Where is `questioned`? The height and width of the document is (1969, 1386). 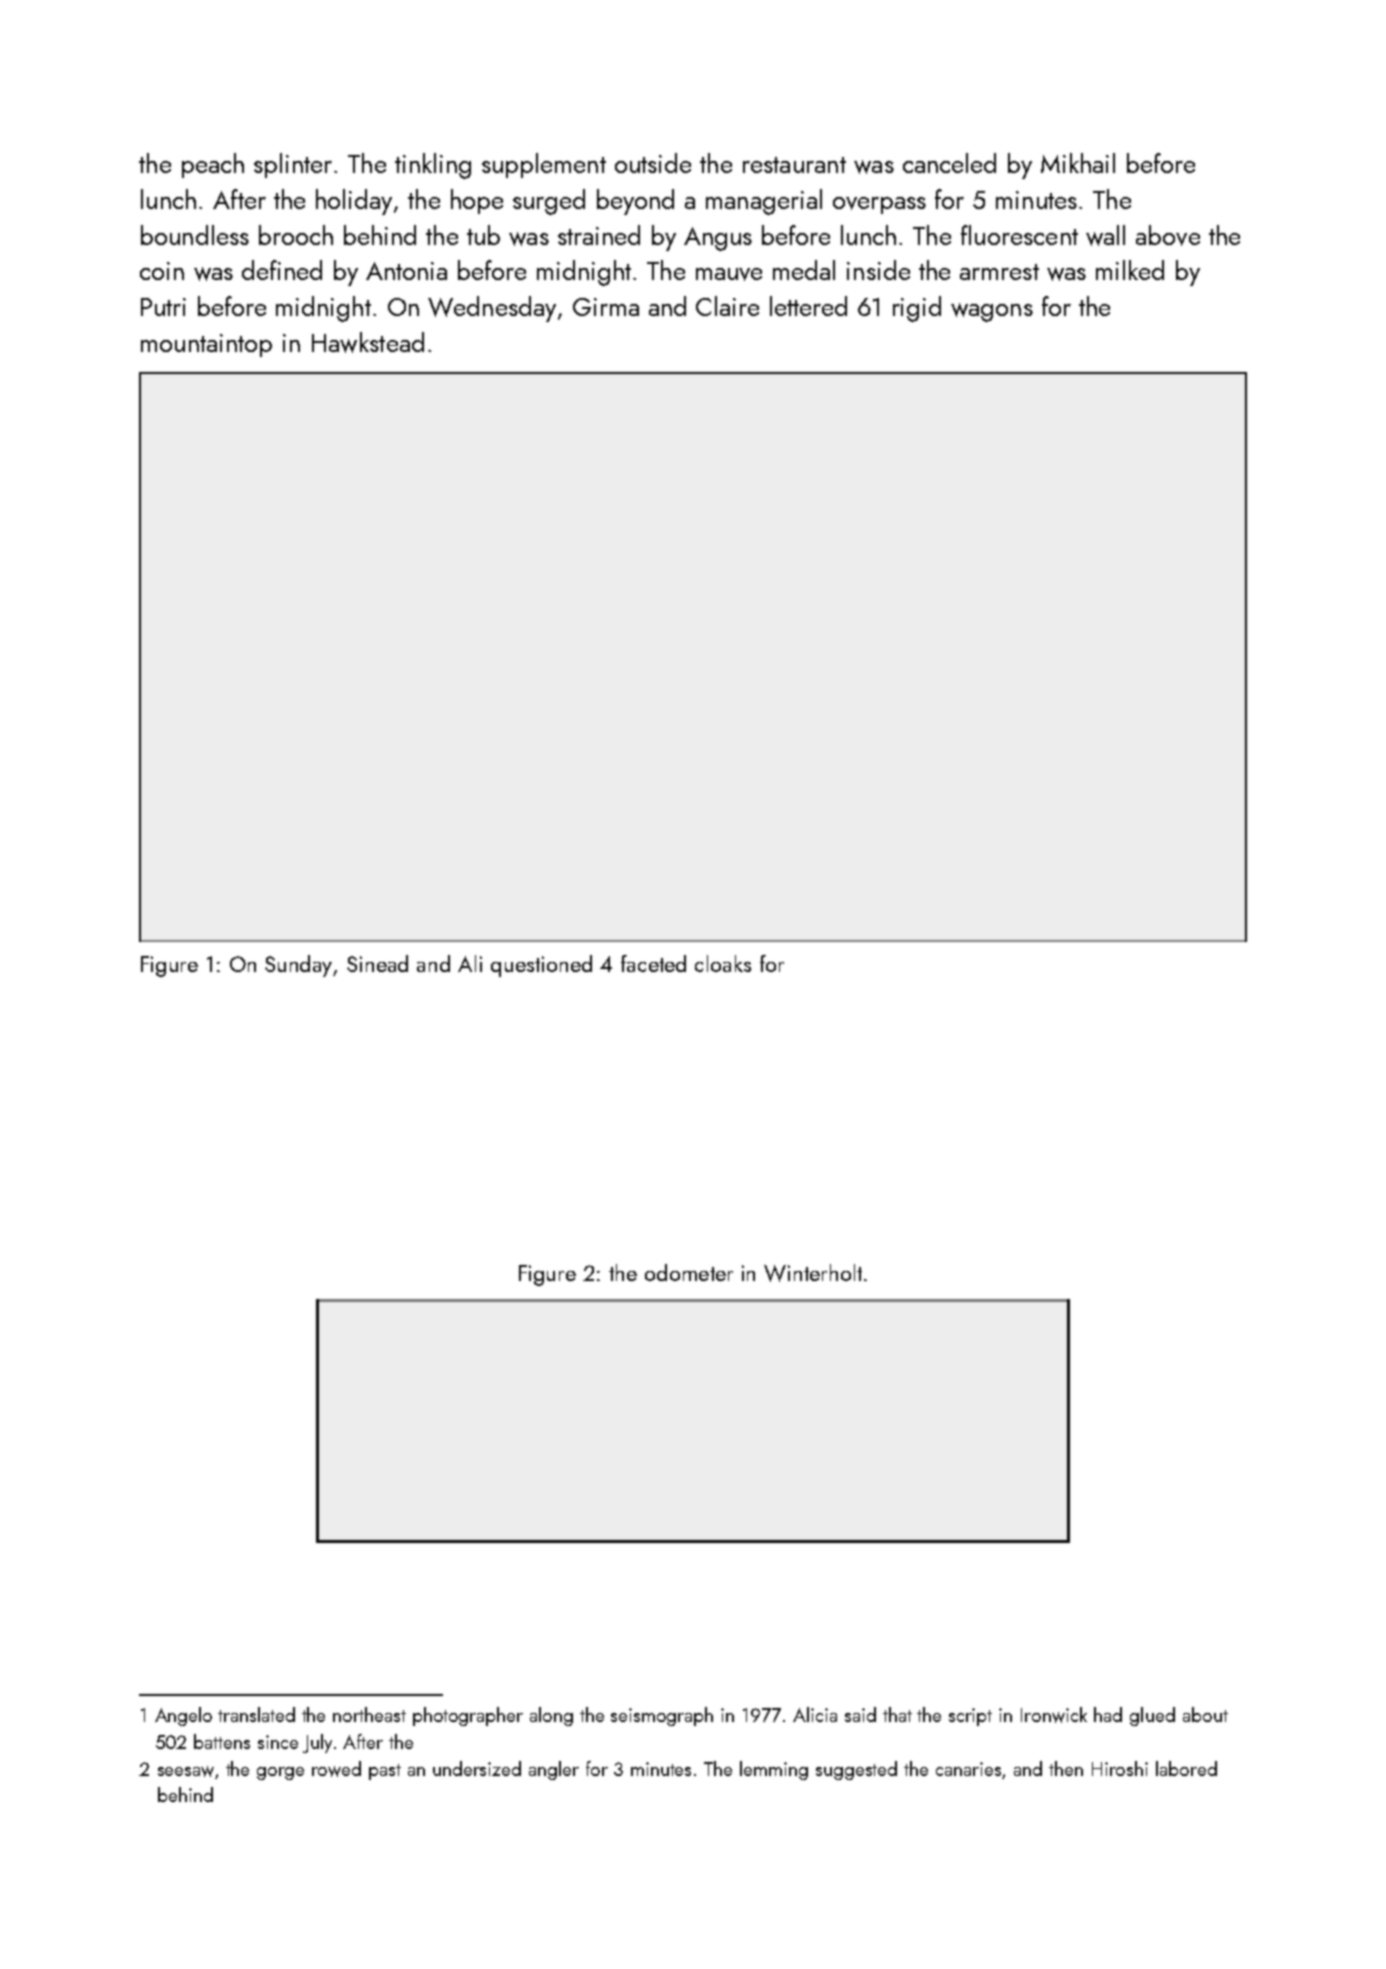 questioned is located at coordinates (541, 966).
